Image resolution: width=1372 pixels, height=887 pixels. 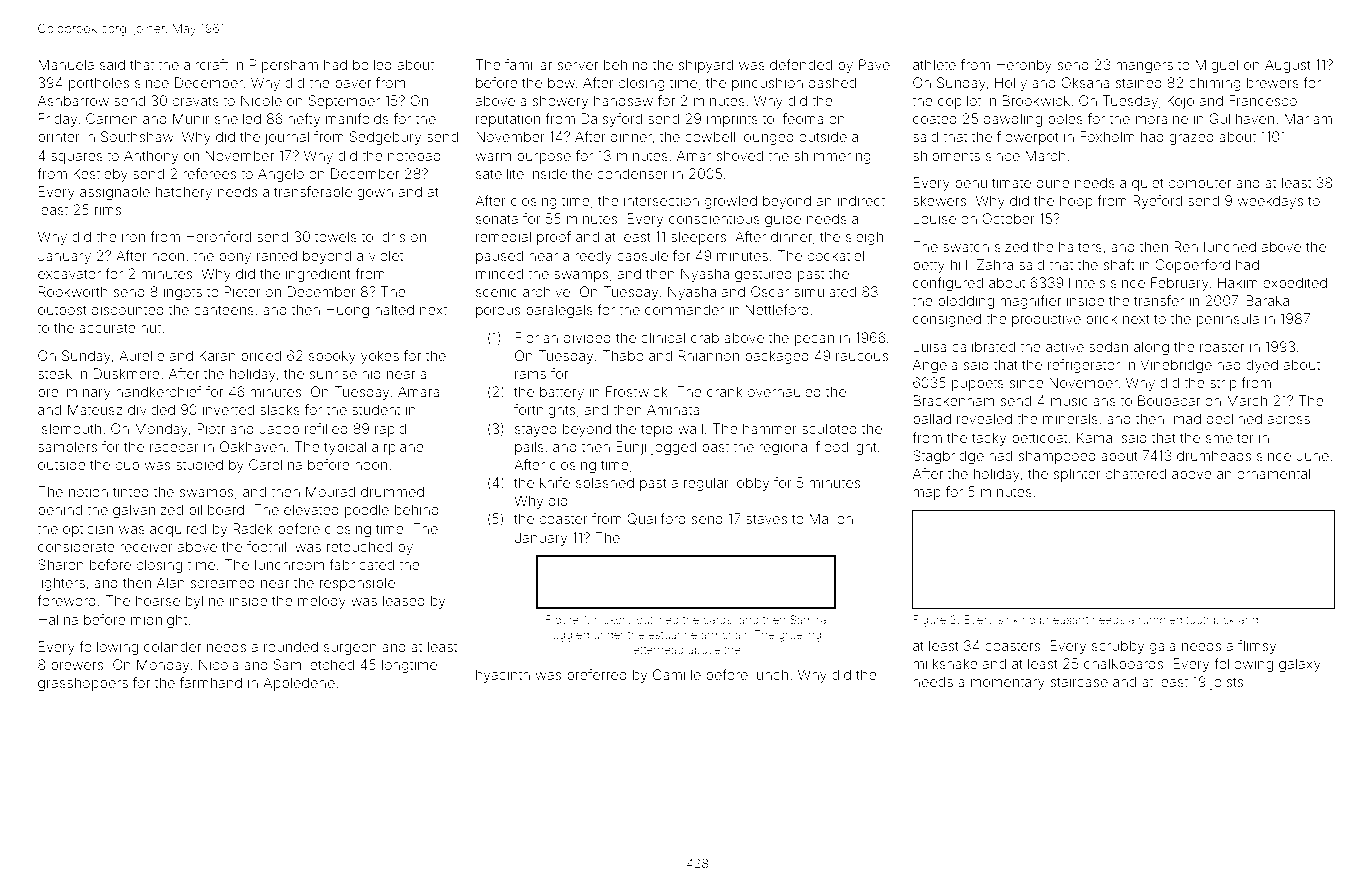 I want to click on aircraft, so click(x=206, y=64).
